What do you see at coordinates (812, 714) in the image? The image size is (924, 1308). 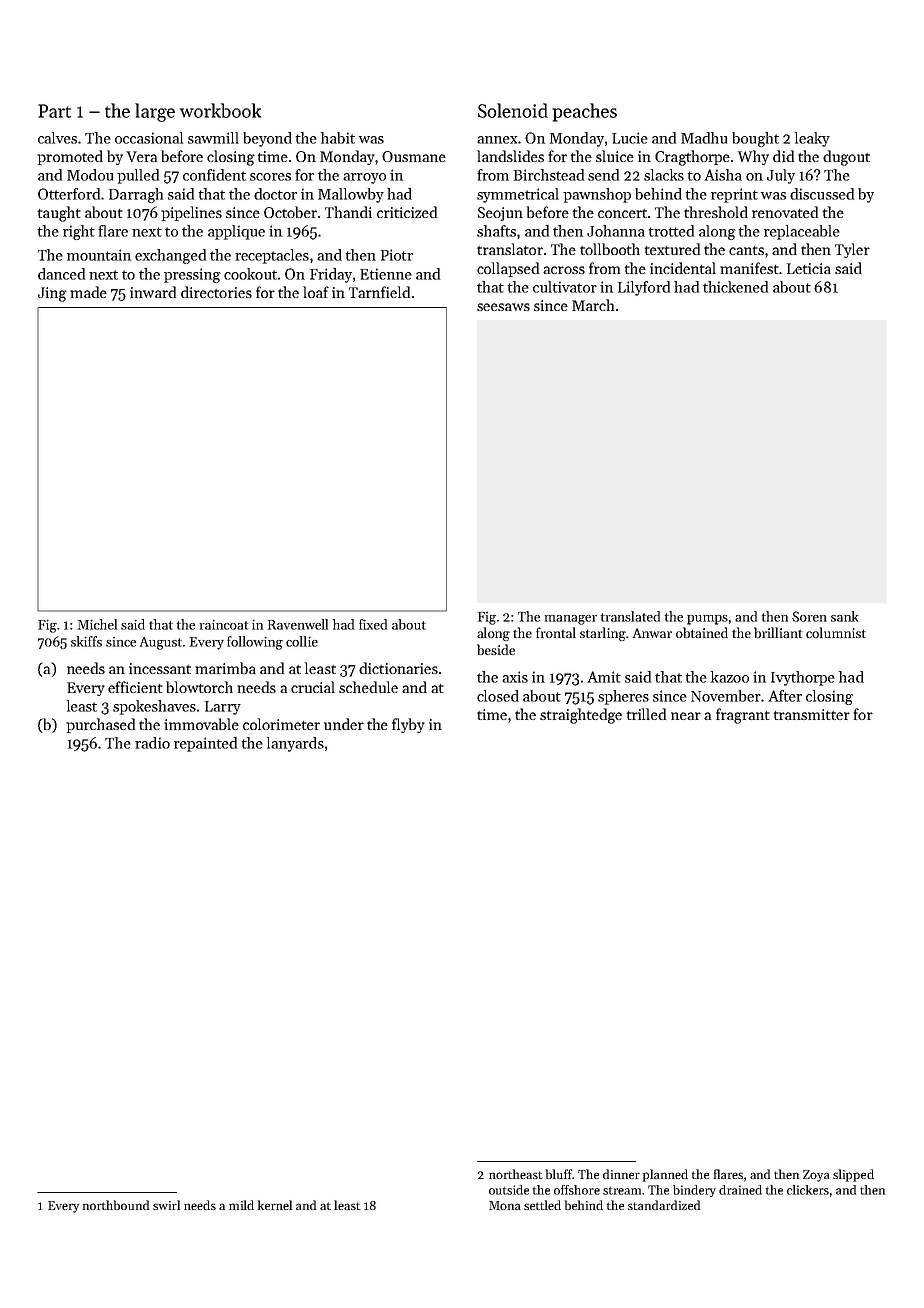 I see `transmitter` at bounding box center [812, 714].
